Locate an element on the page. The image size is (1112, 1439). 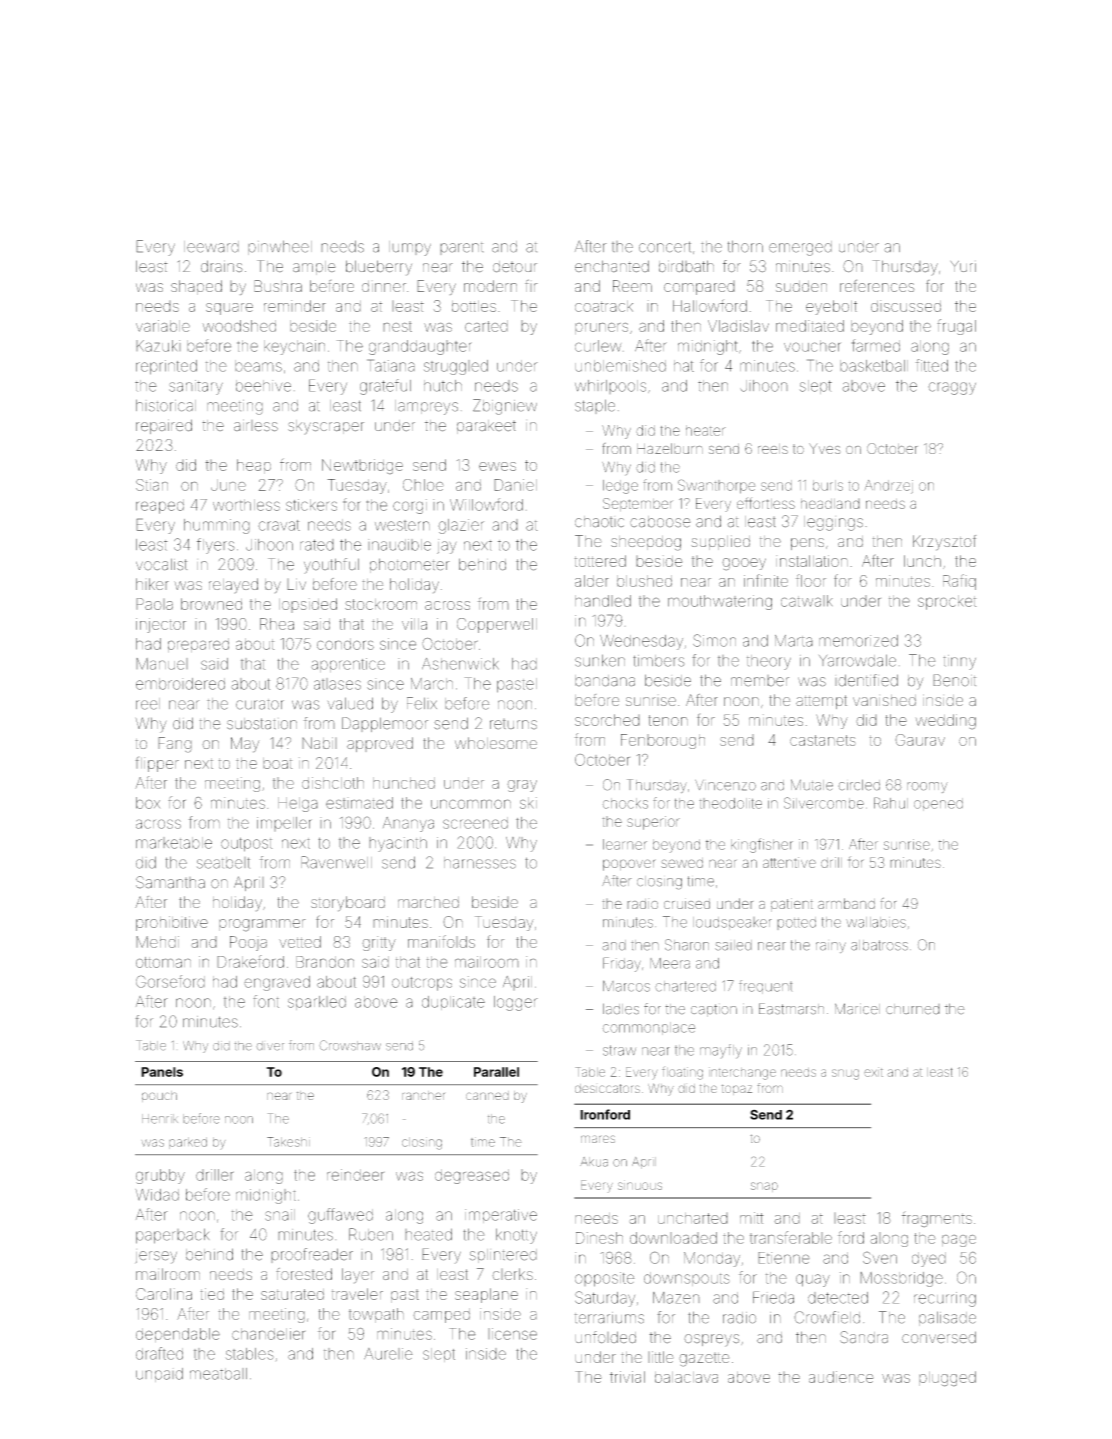
emerged is located at coordinates (800, 248).
